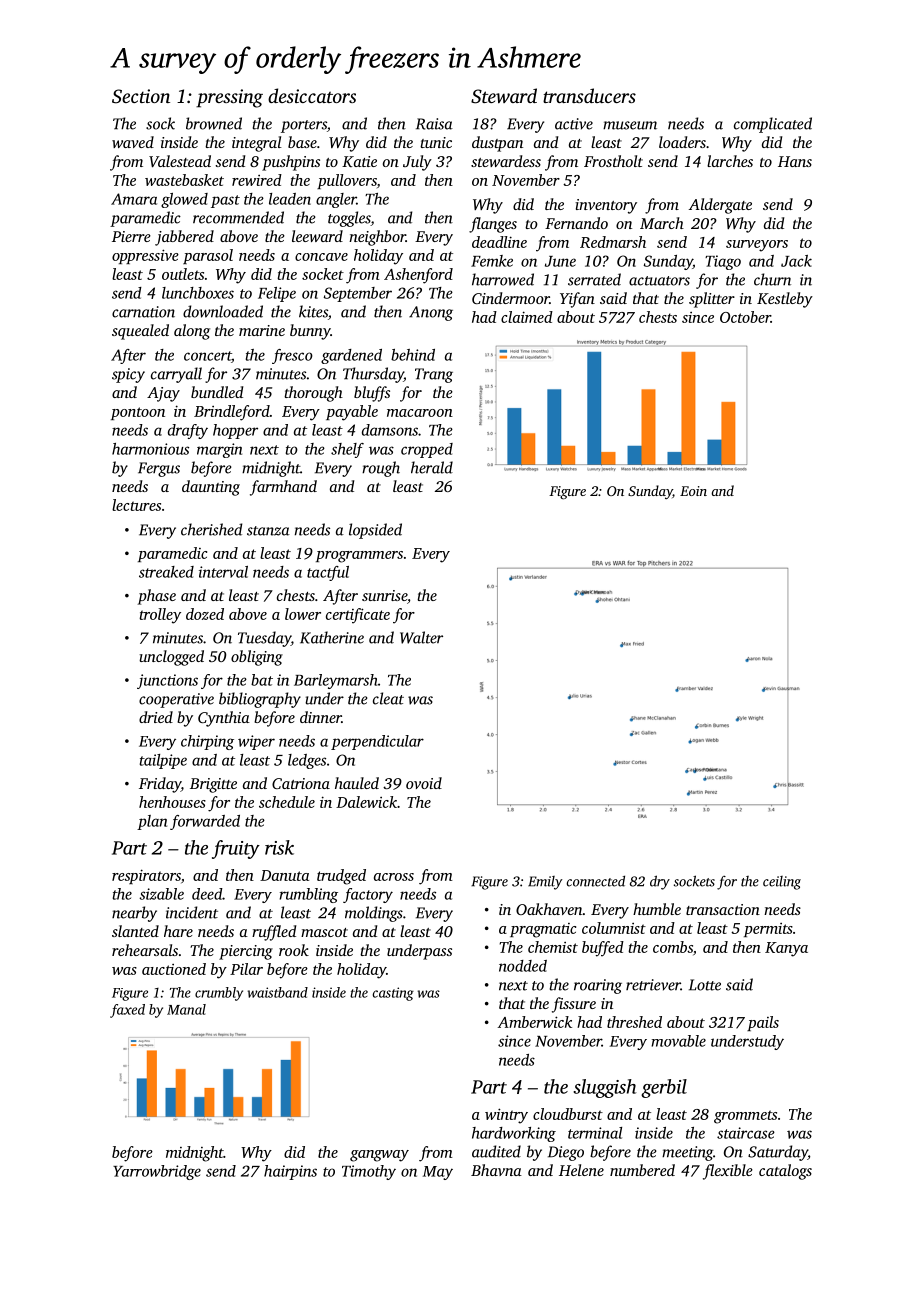 The width and height of the document is (924, 1308). Describe the element at coordinates (773, 125) in the document. I see `complicated` at that location.
